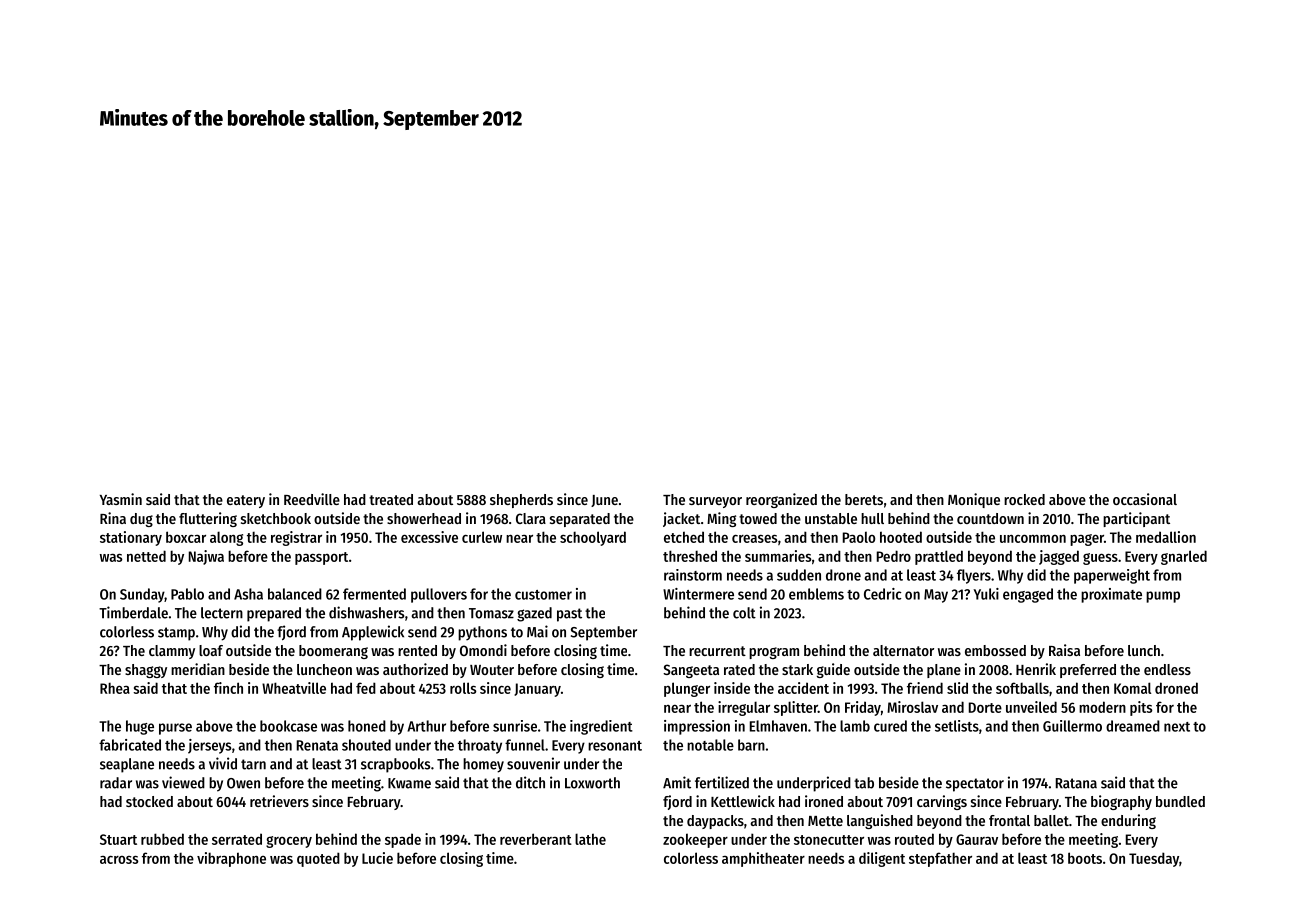 The image size is (1308, 924). Describe the element at coordinates (1088, 671) in the screenshot. I see `preferred` at that location.
